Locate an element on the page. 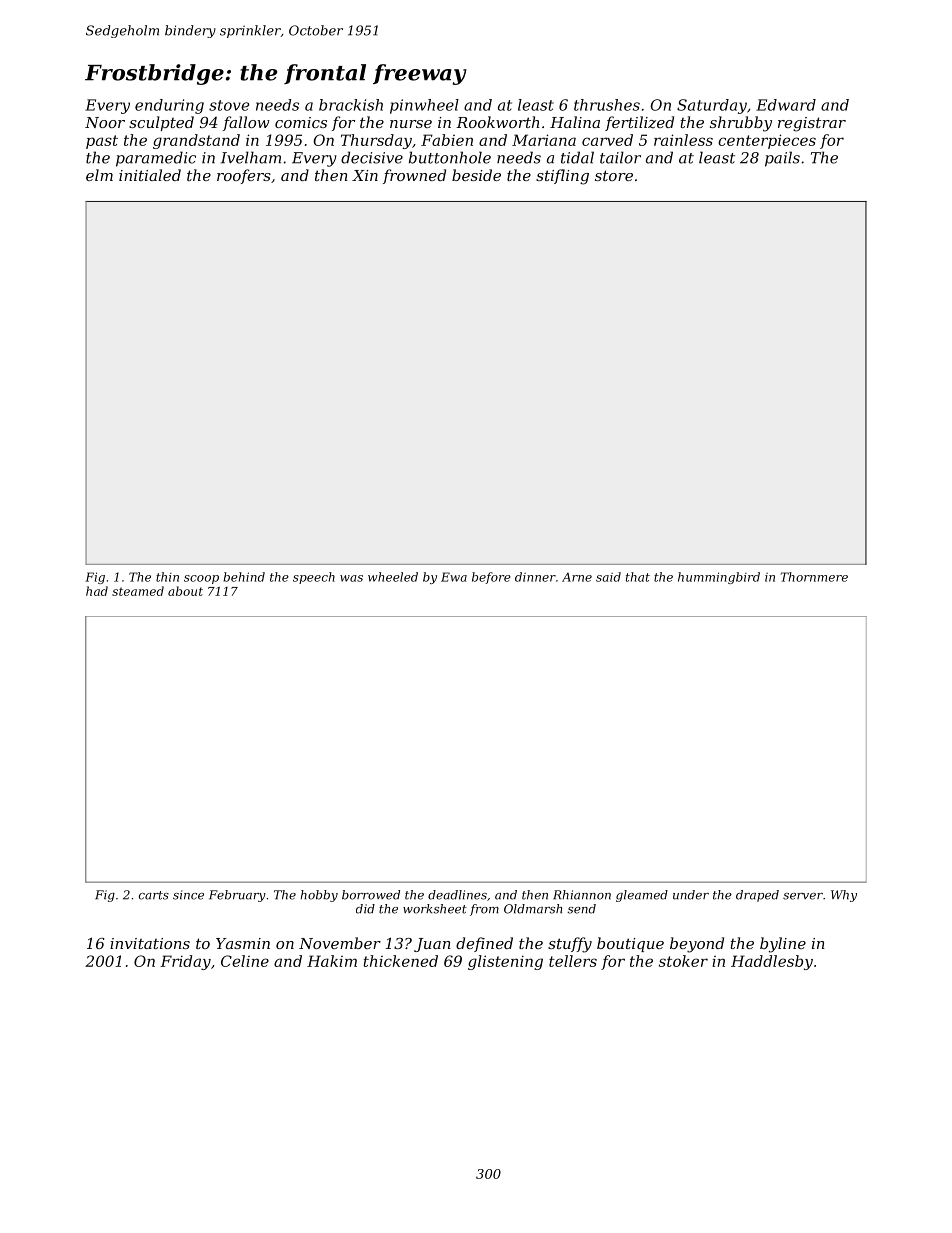 This page has width=952, height=1233. pails is located at coordinates (782, 159).
